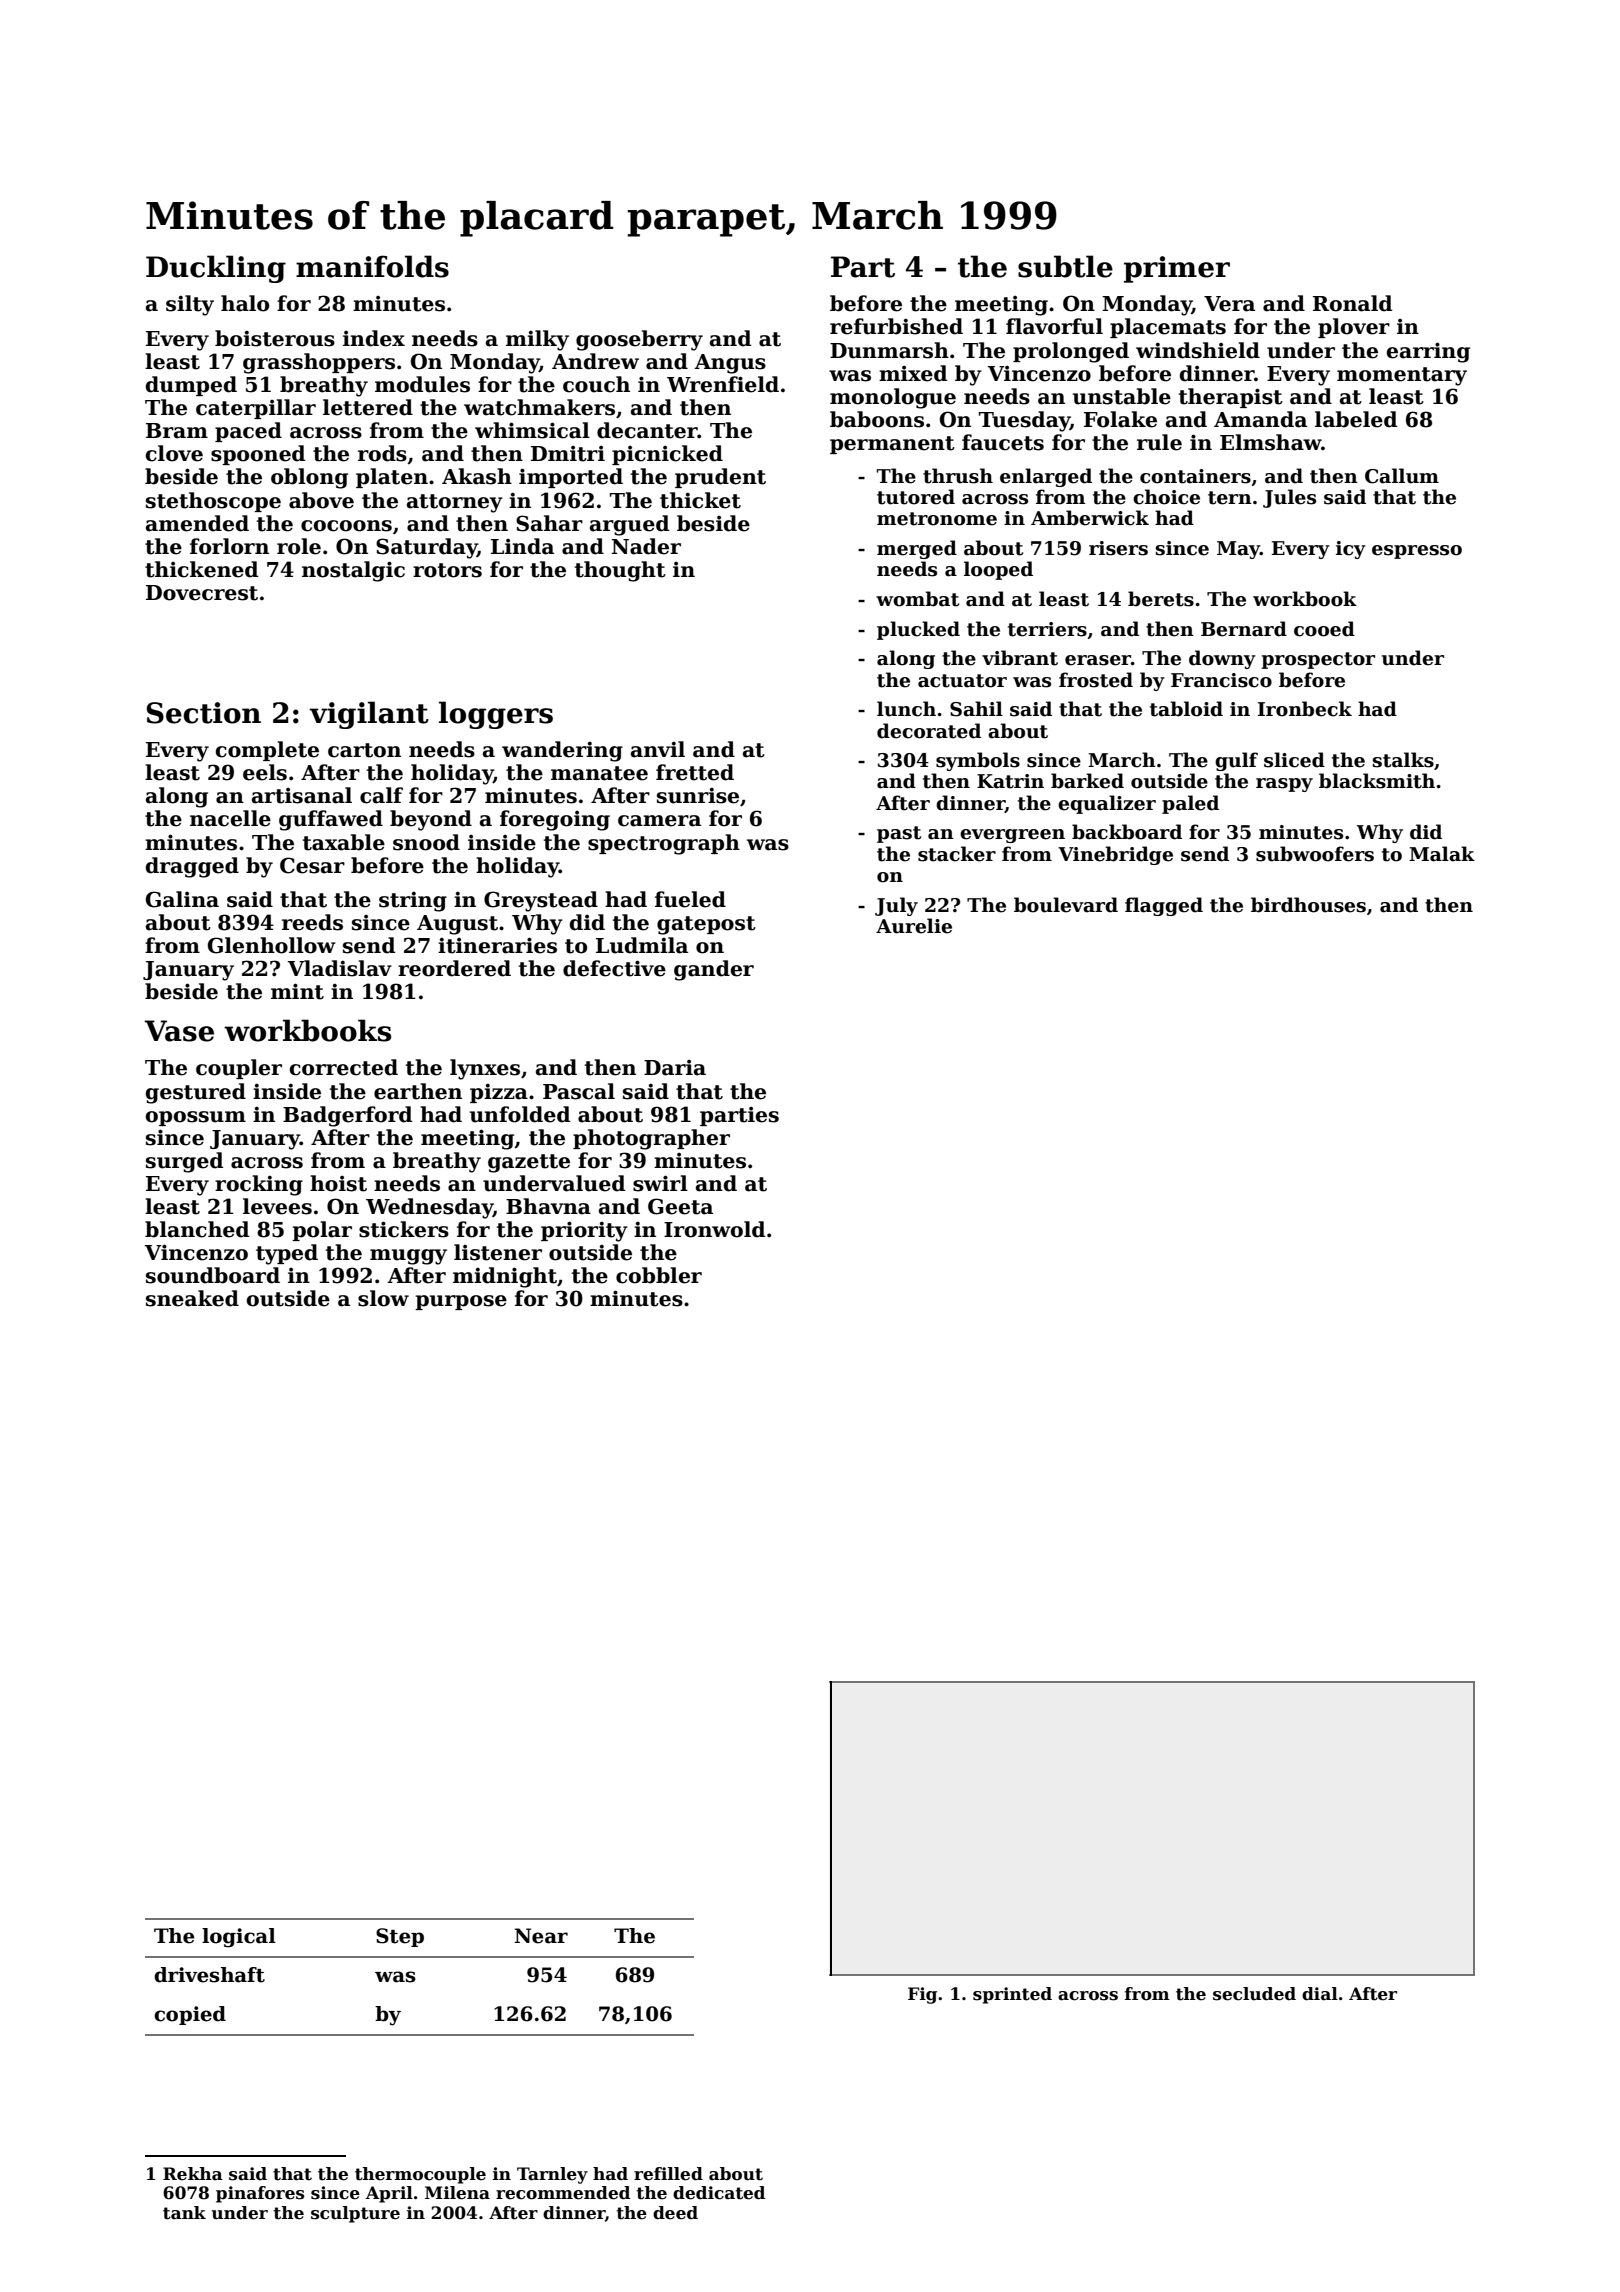 The width and height of the screenshot is (1620, 2292). What do you see at coordinates (420, 2175) in the screenshot?
I see `thermocouple` at bounding box center [420, 2175].
